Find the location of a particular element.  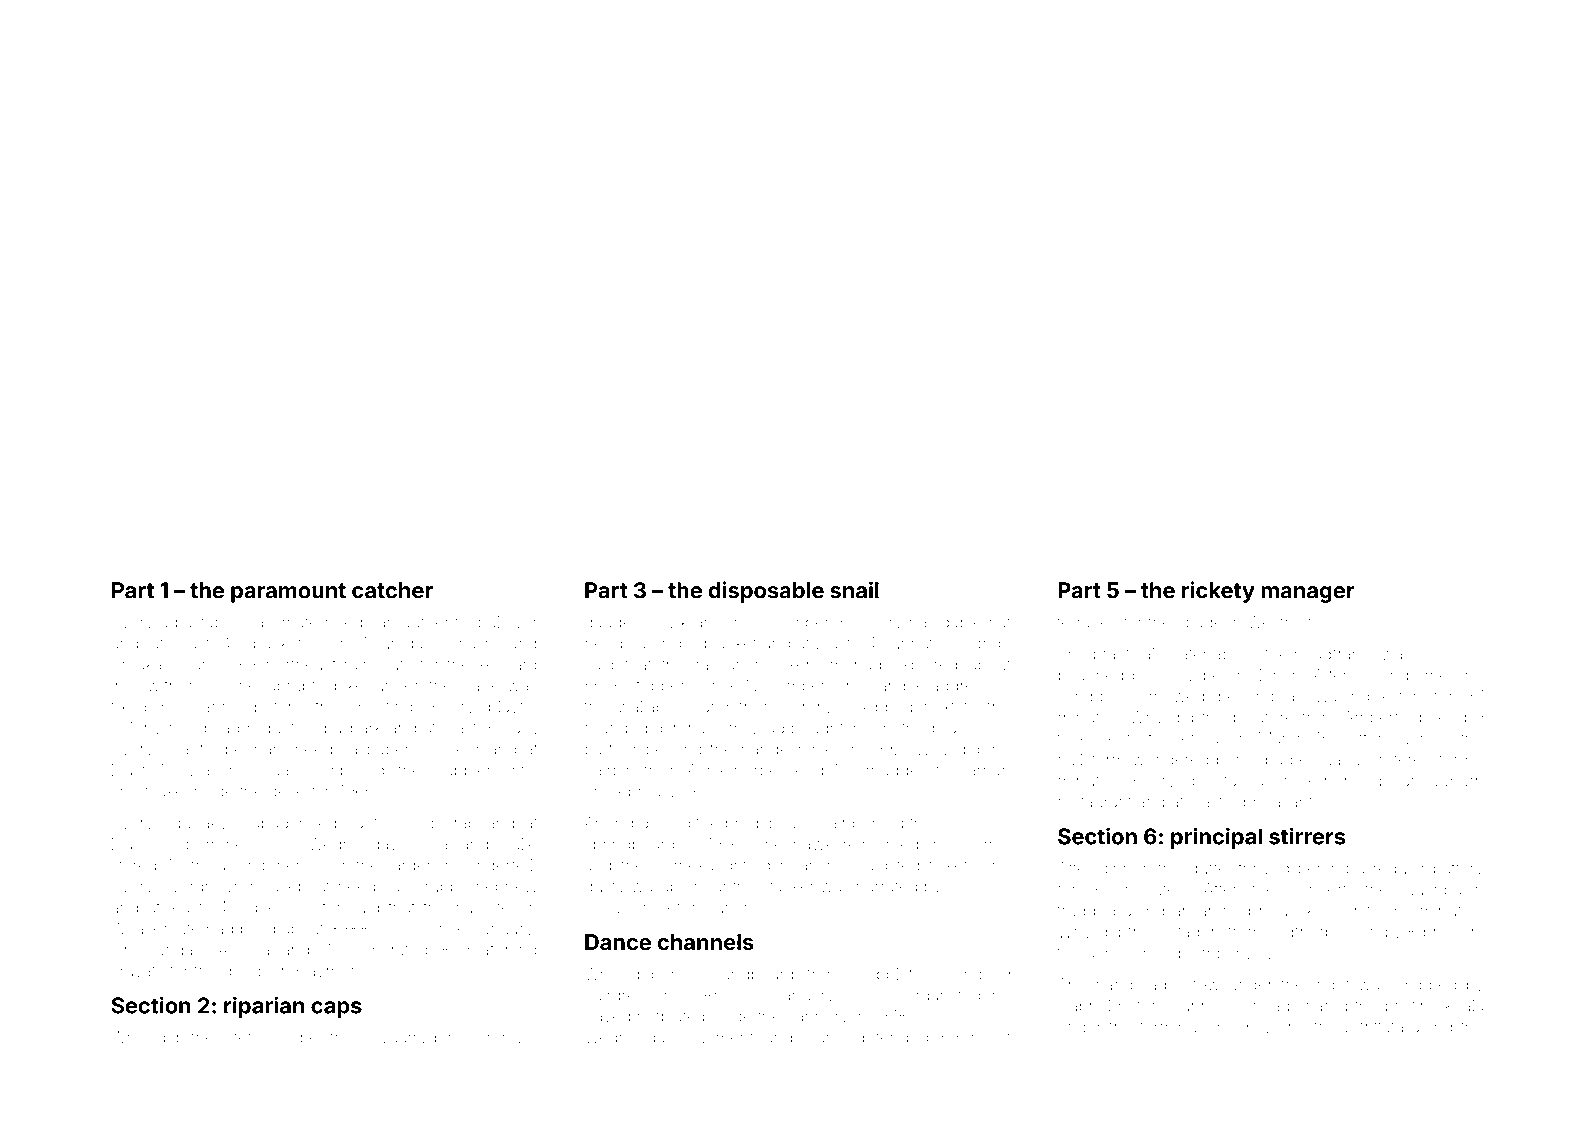

manager is located at coordinates (1308, 594).
